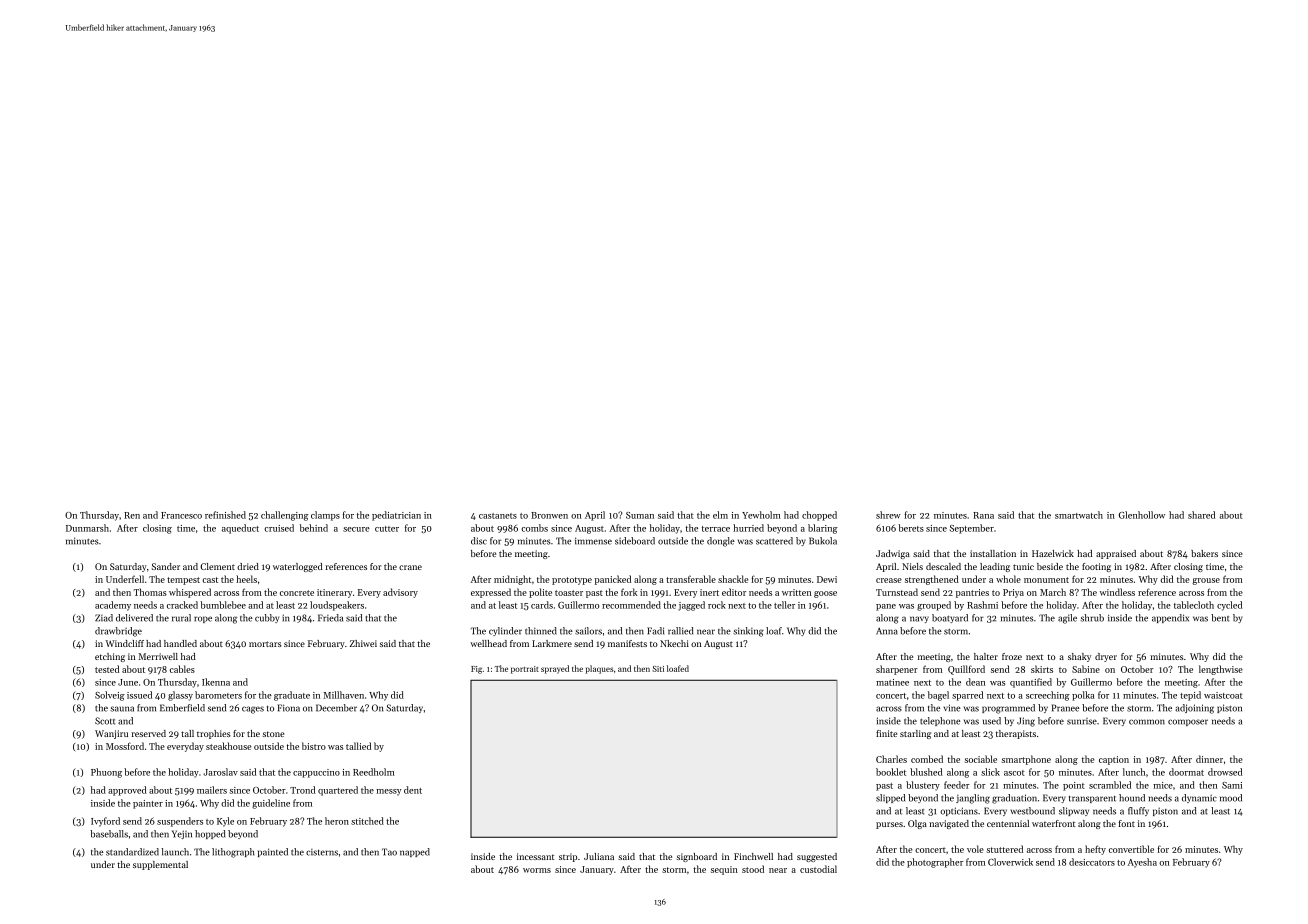 The image size is (1308, 924). I want to click on bumblebee, so click(223, 605).
